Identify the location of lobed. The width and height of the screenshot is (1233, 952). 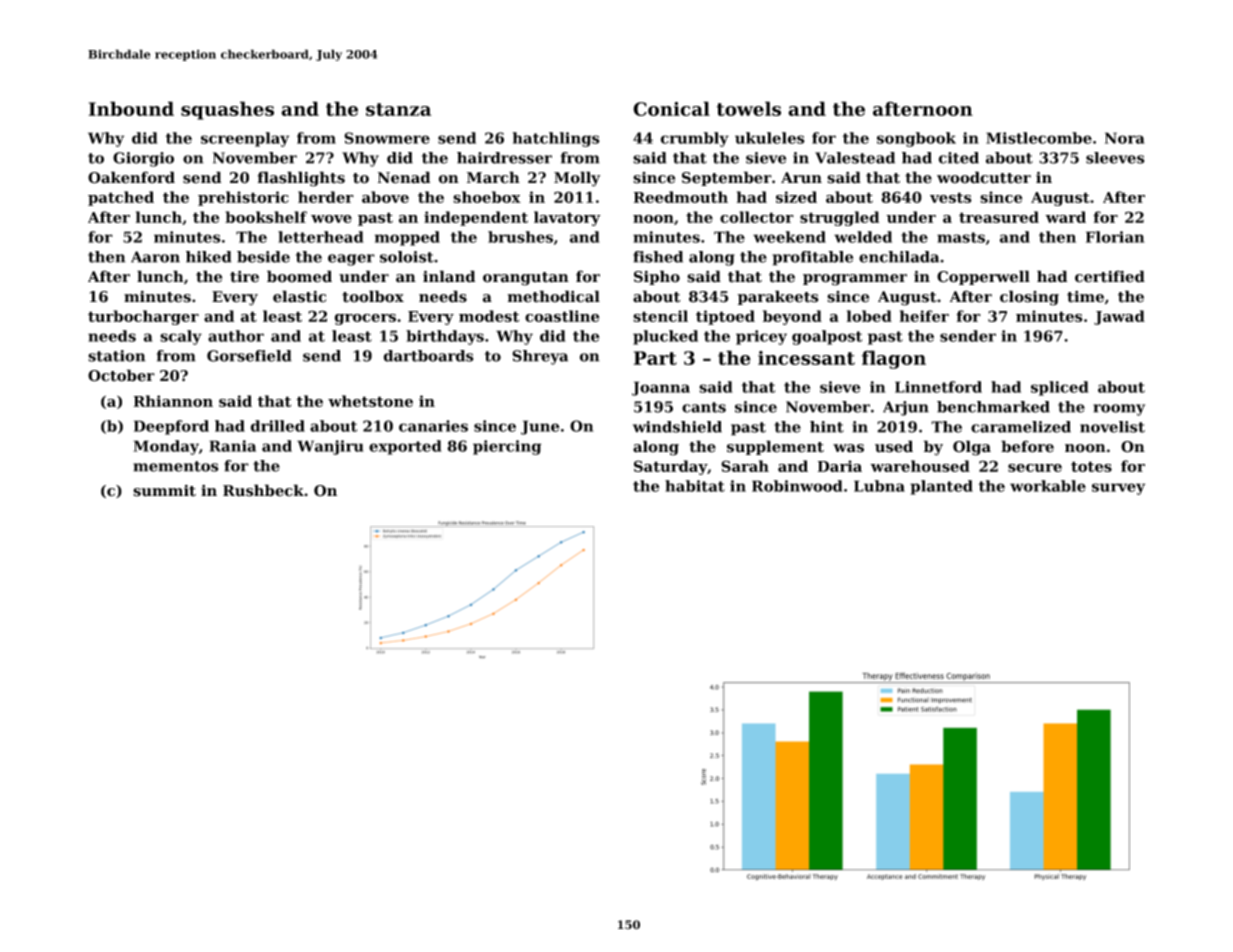
(869, 316).
